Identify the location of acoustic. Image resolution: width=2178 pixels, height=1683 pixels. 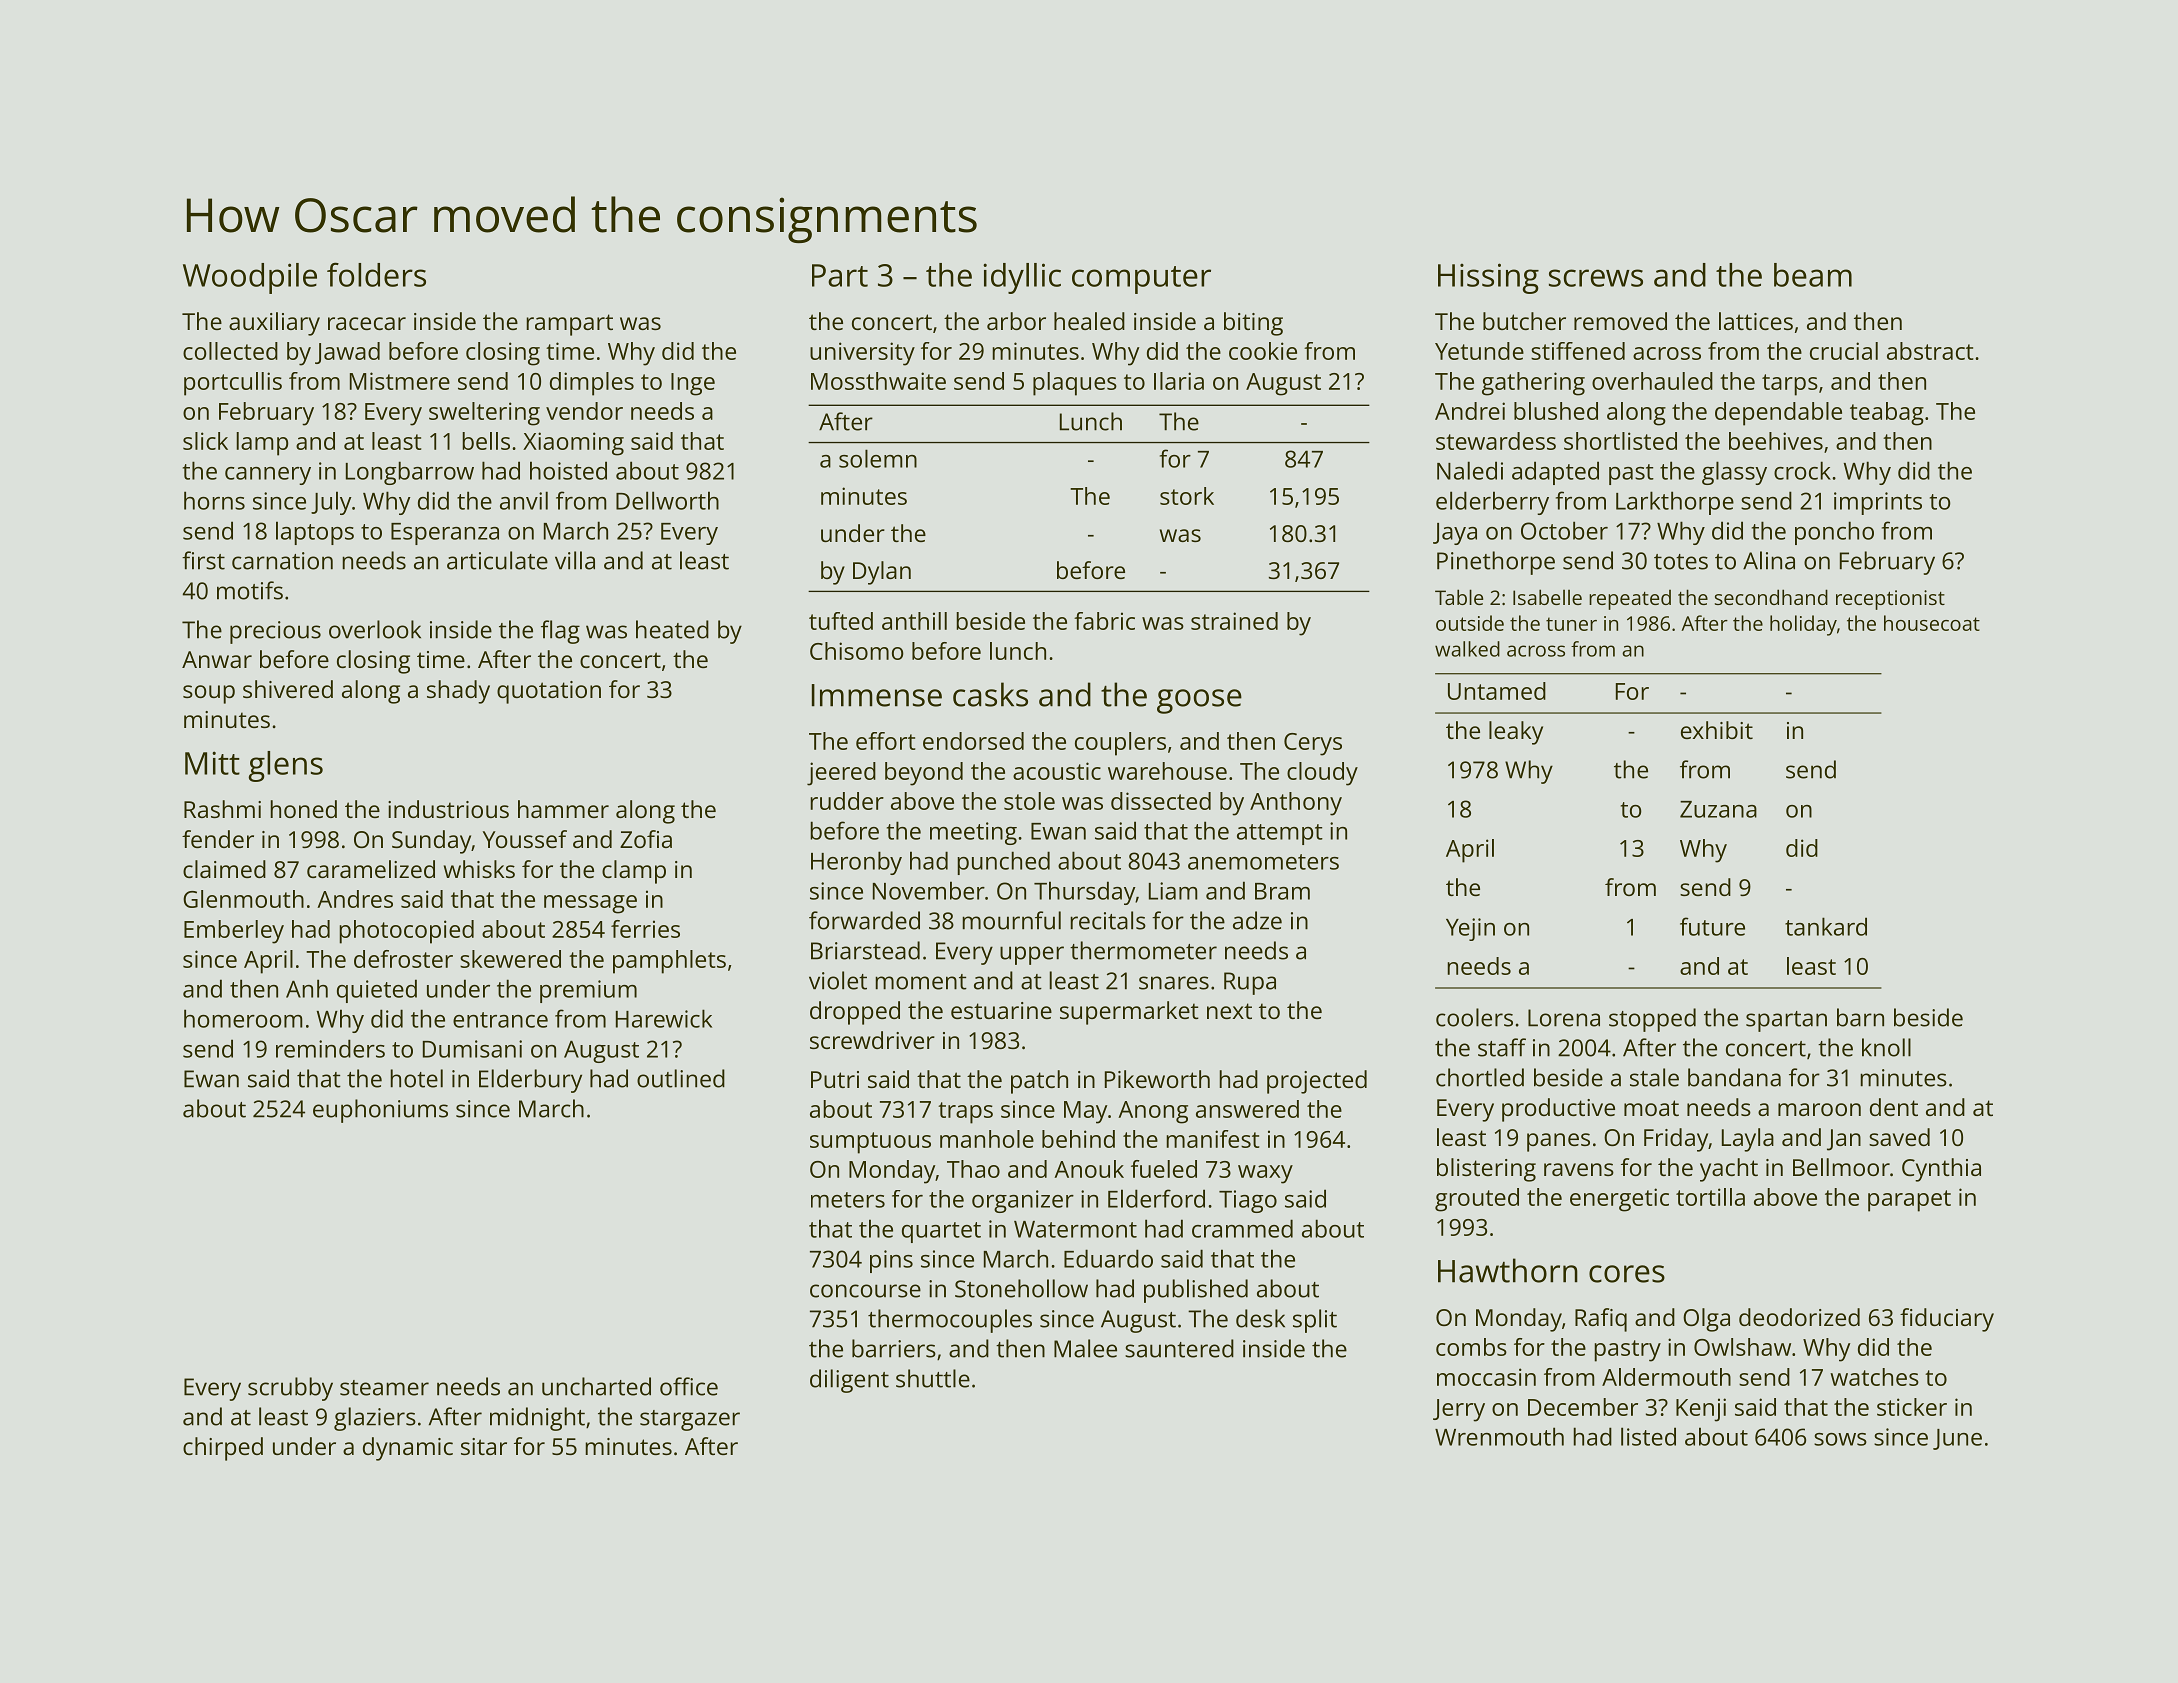
(1057, 771).
